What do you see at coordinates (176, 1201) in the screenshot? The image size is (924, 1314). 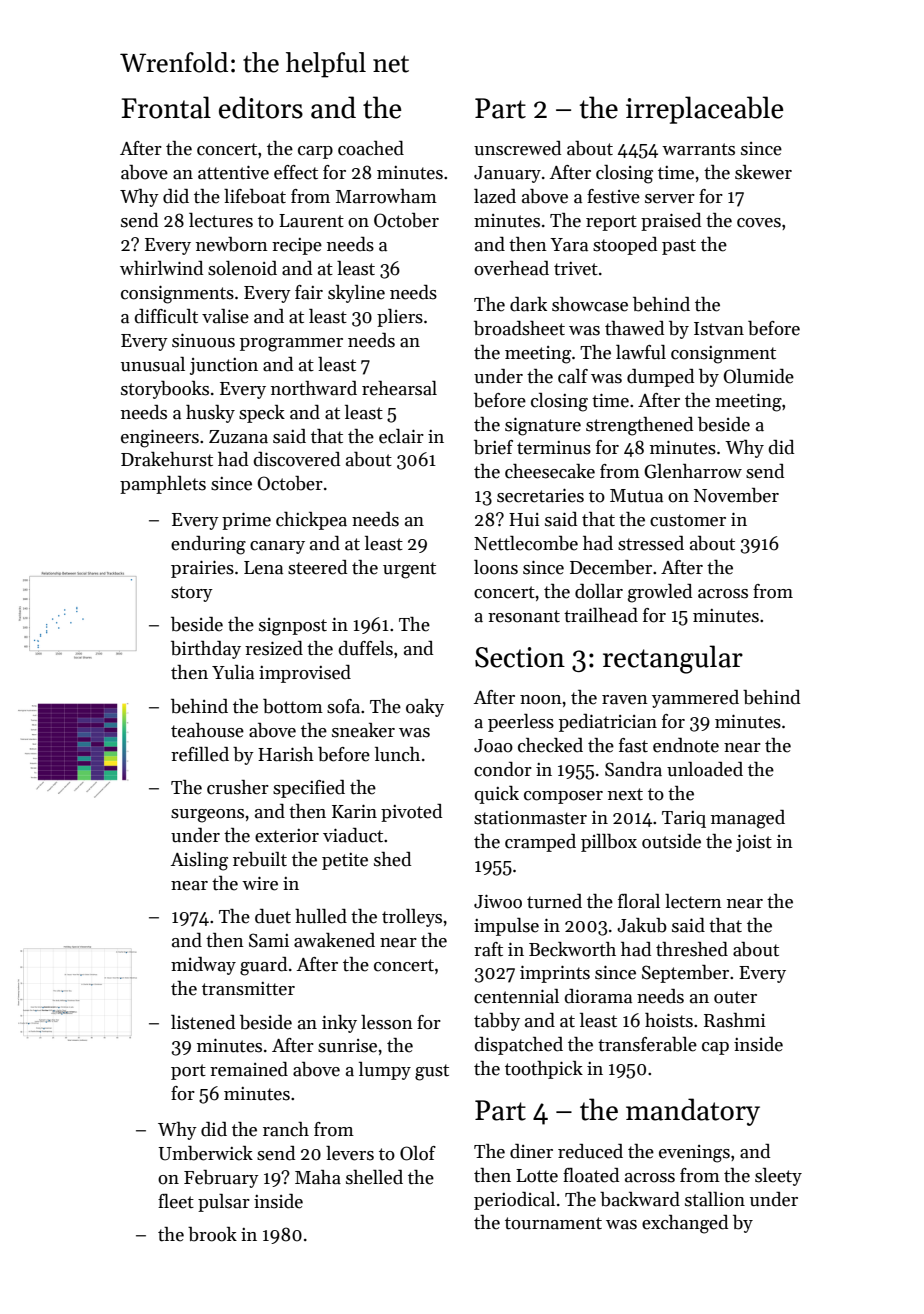 I see `fleet` at bounding box center [176, 1201].
